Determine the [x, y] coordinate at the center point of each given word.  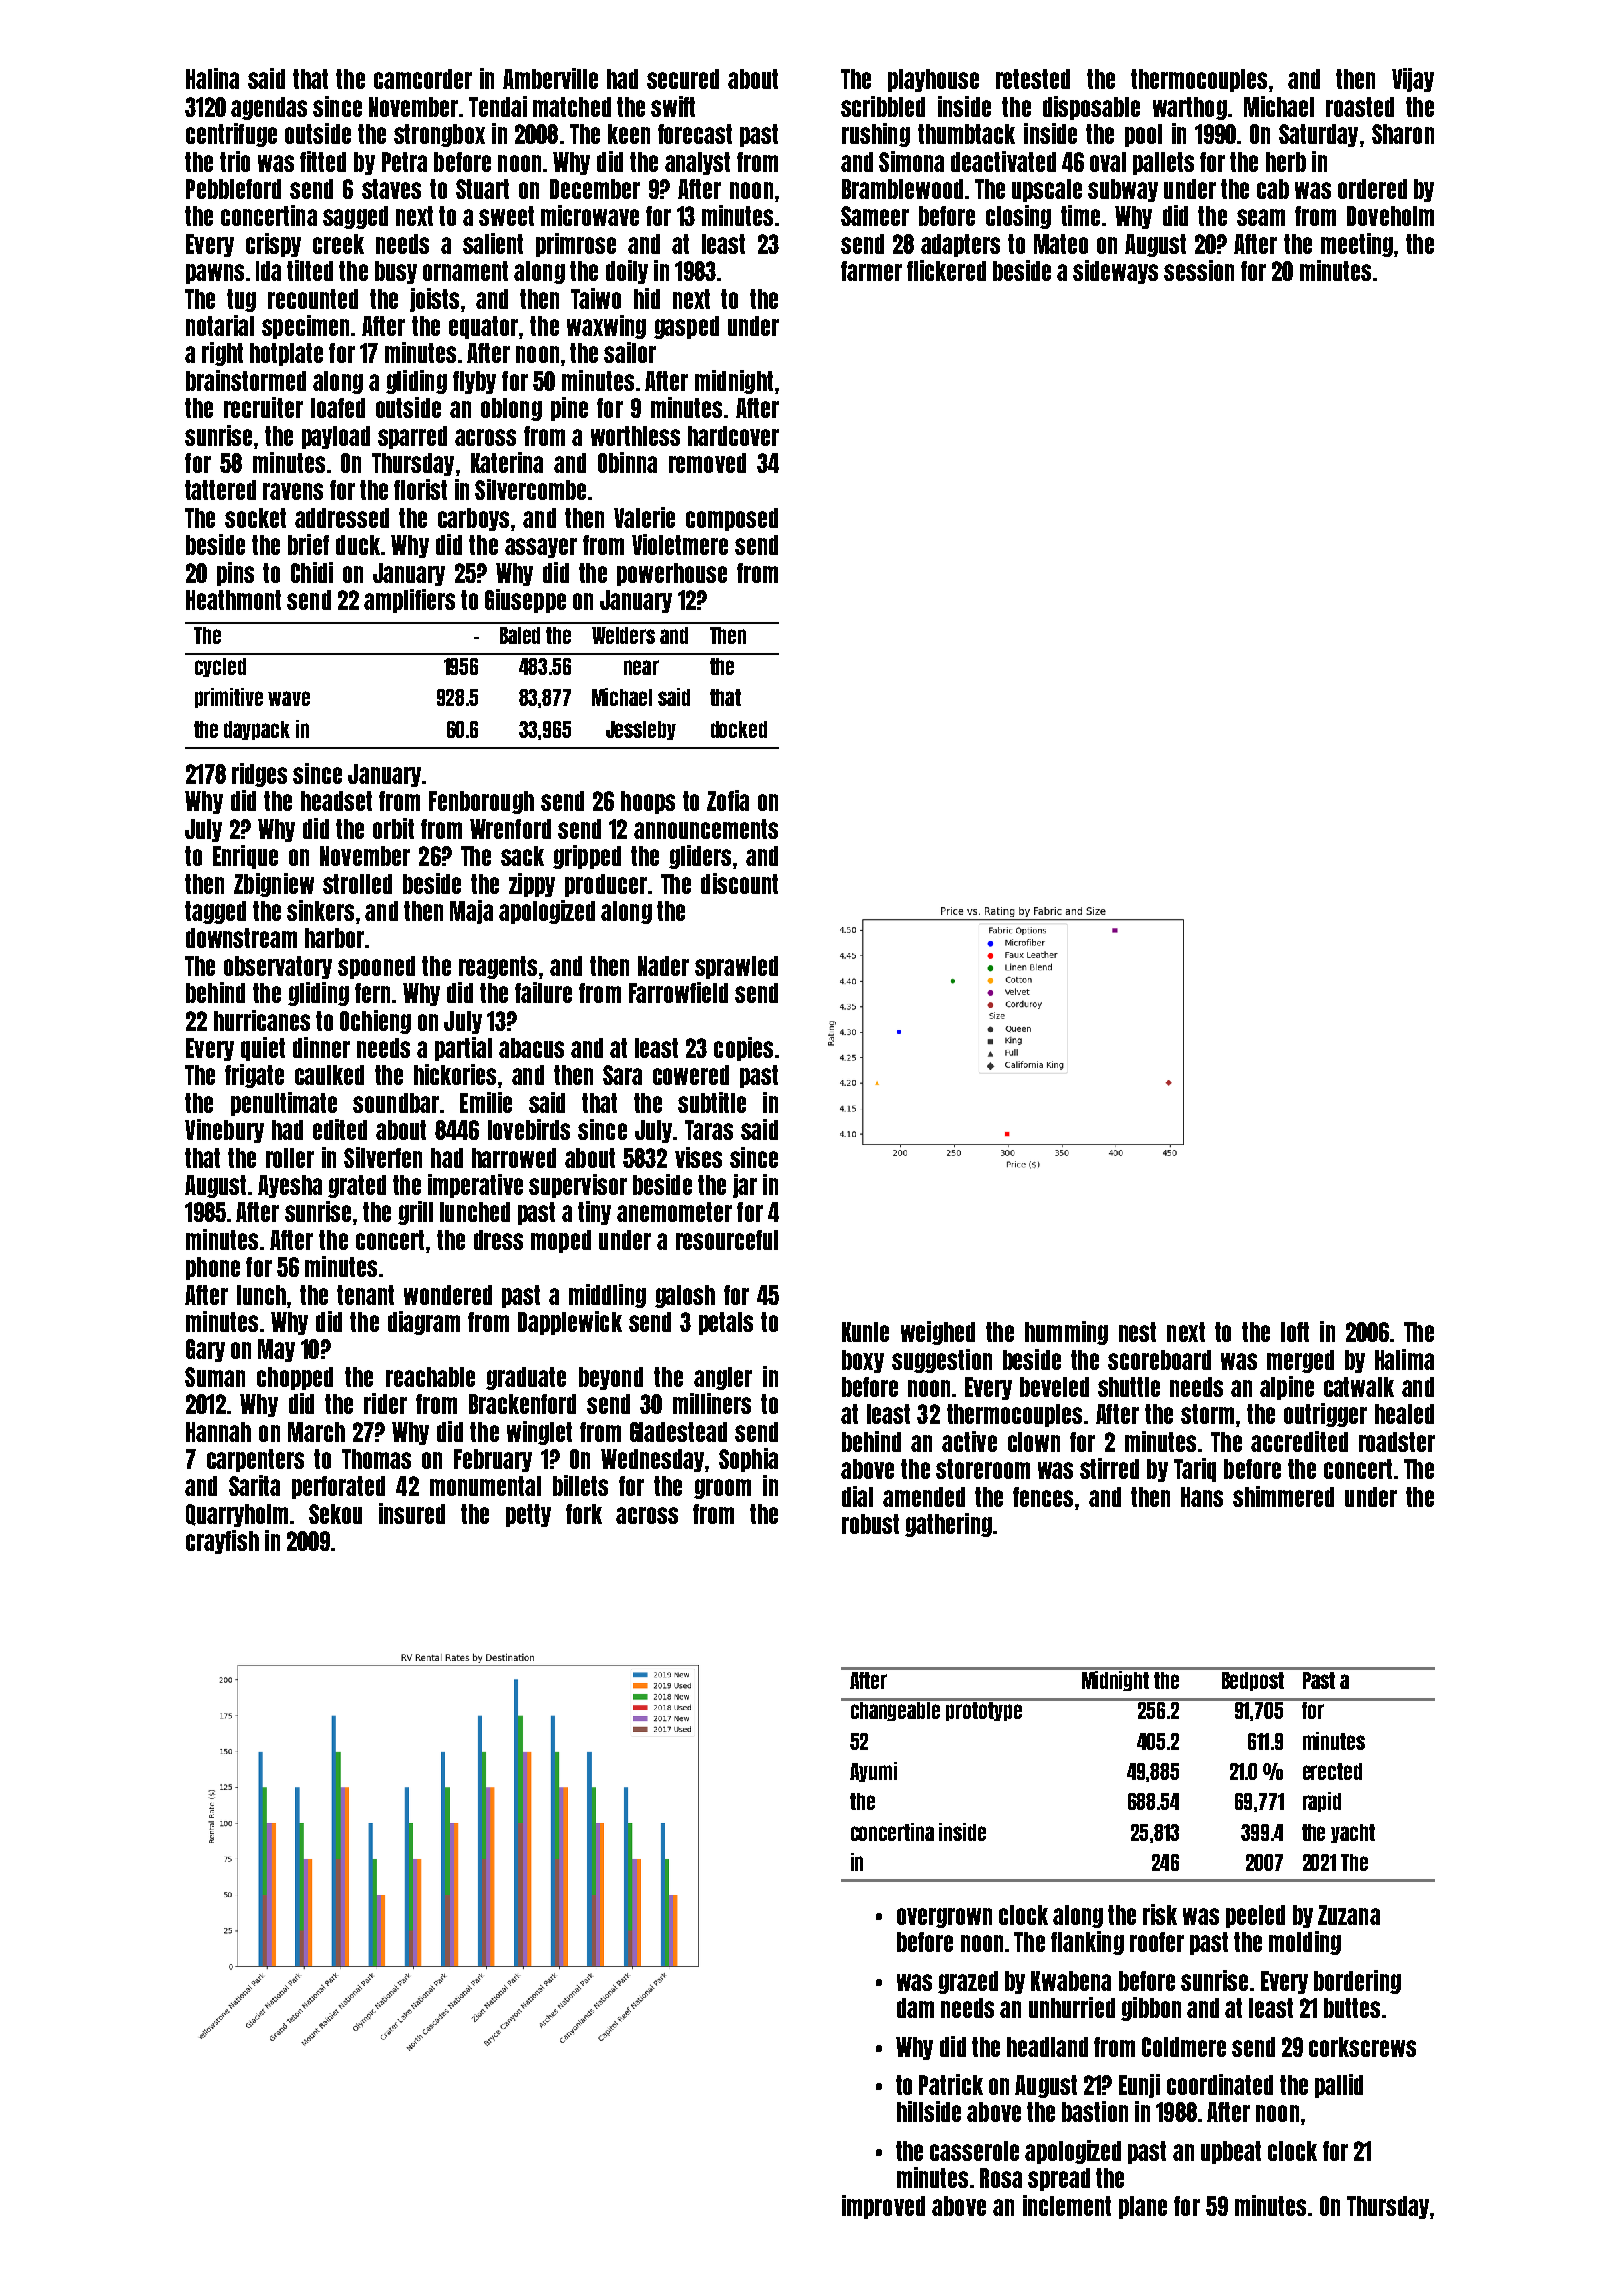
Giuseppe [525, 601]
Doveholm [1390, 216]
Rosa [1001, 2178]
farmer [871, 271]
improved [883, 2207]
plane [1143, 2207]
